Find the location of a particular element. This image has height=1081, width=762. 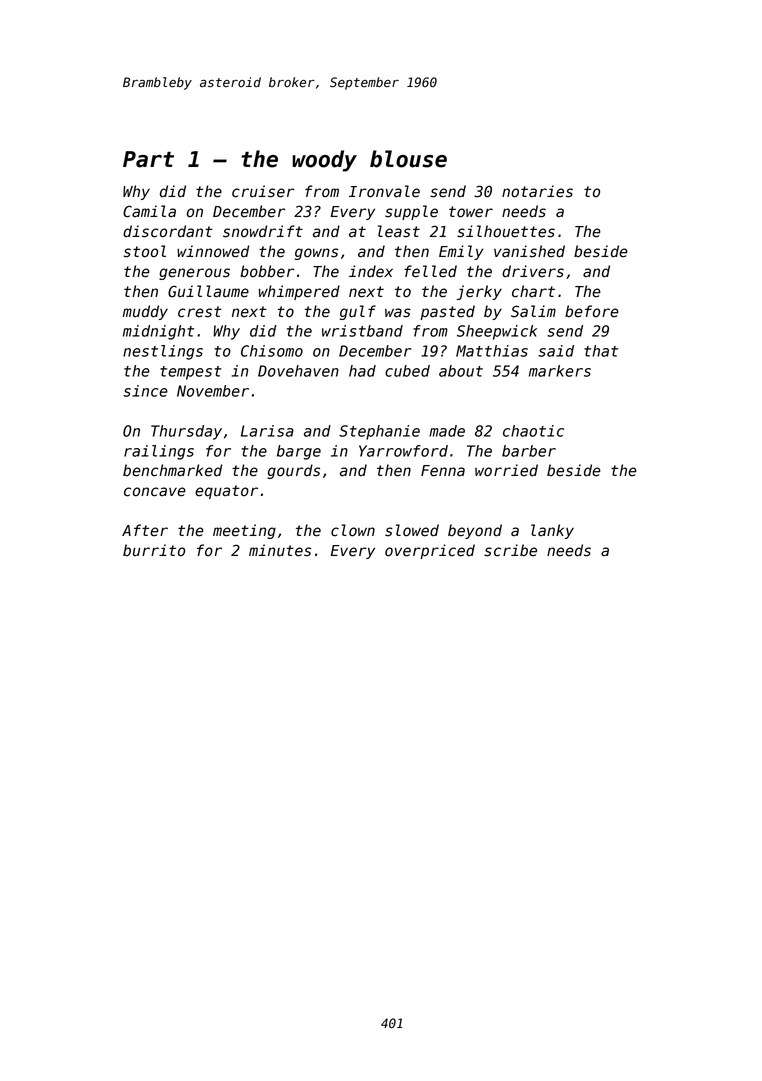

notaries is located at coordinates (537, 191).
